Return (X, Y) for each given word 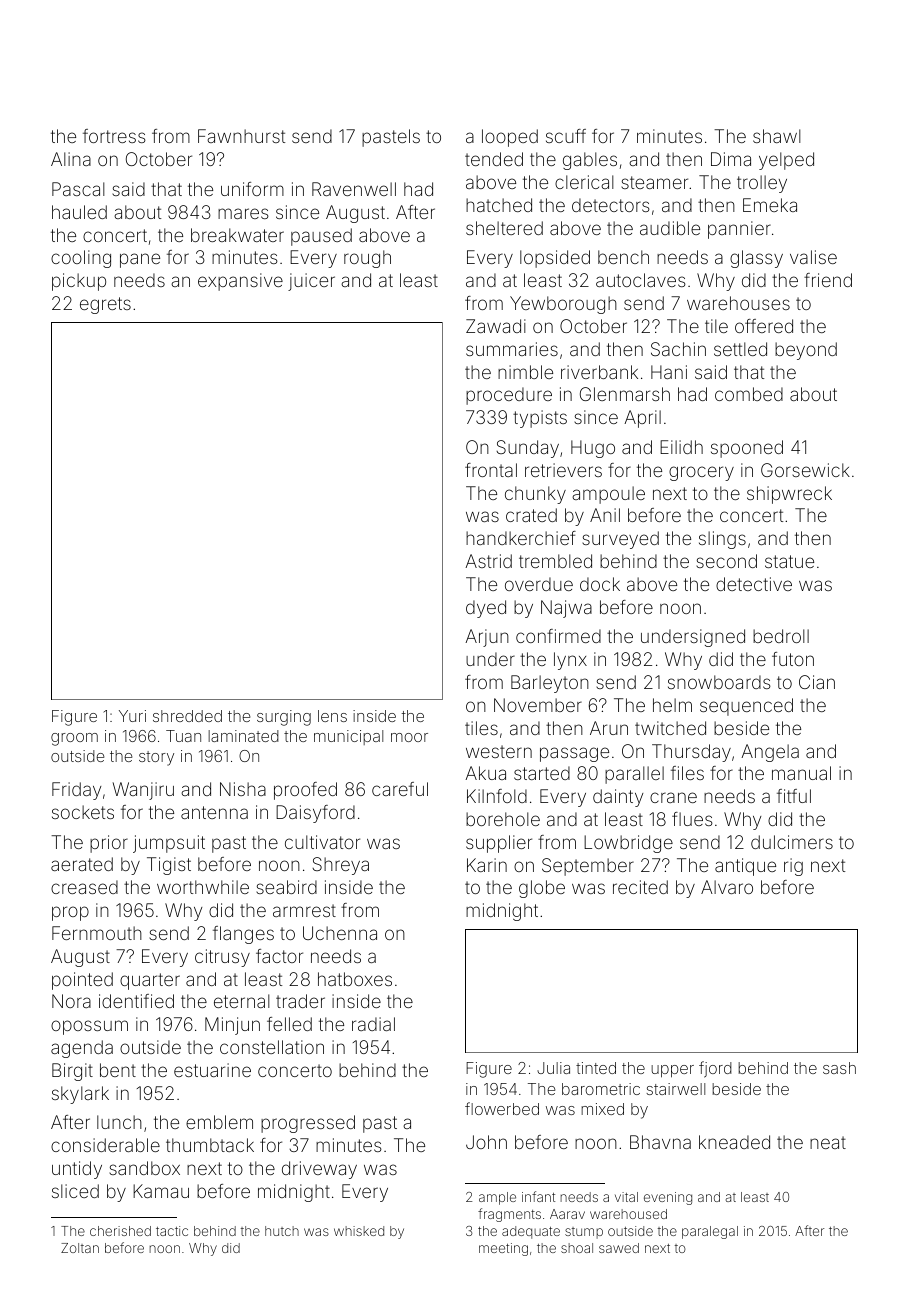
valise (813, 257)
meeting (503, 1249)
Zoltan (80, 1248)
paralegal (710, 1232)
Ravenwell (354, 189)
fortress (114, 136)
